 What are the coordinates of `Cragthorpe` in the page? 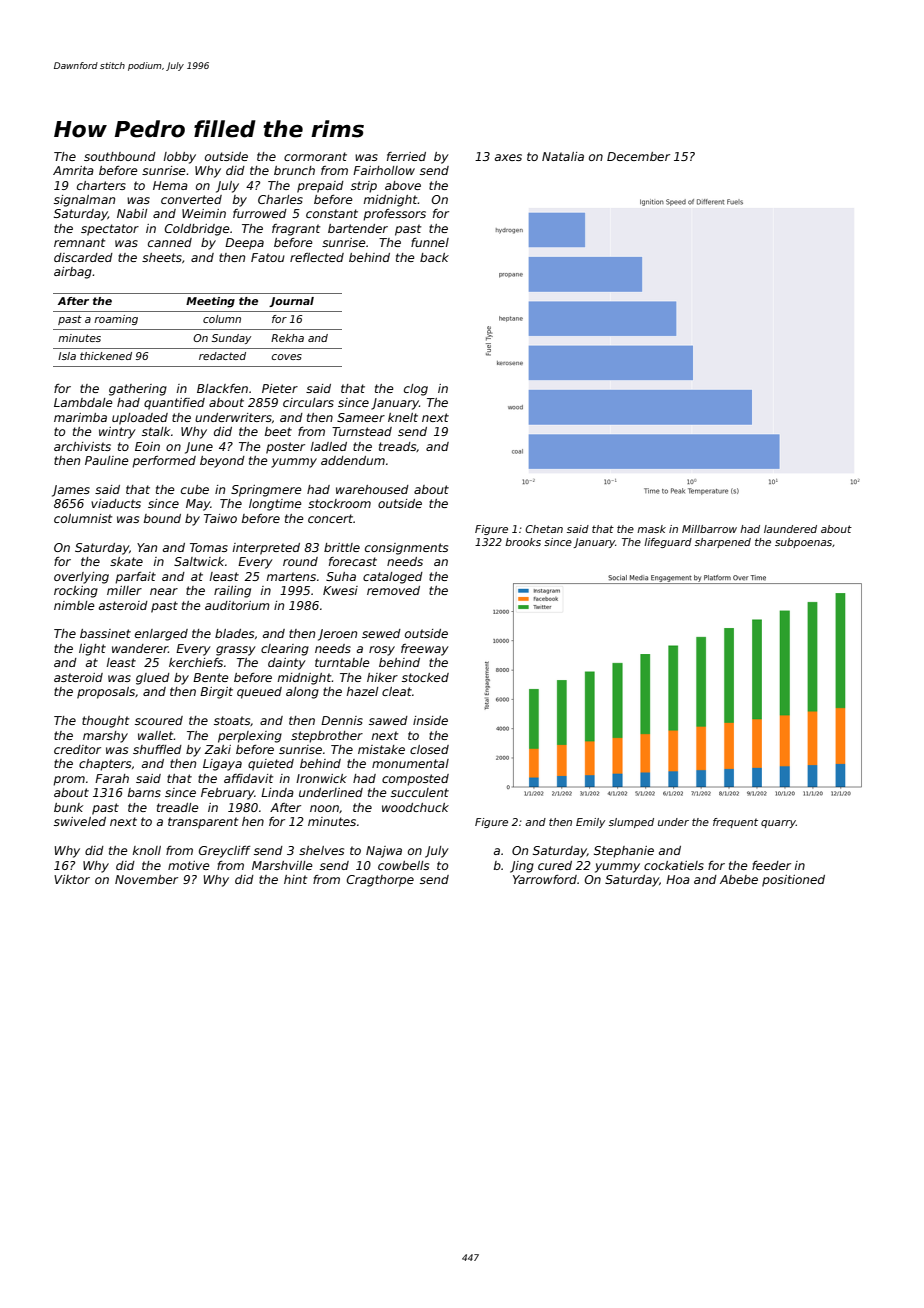 It's located at (380, 881).
